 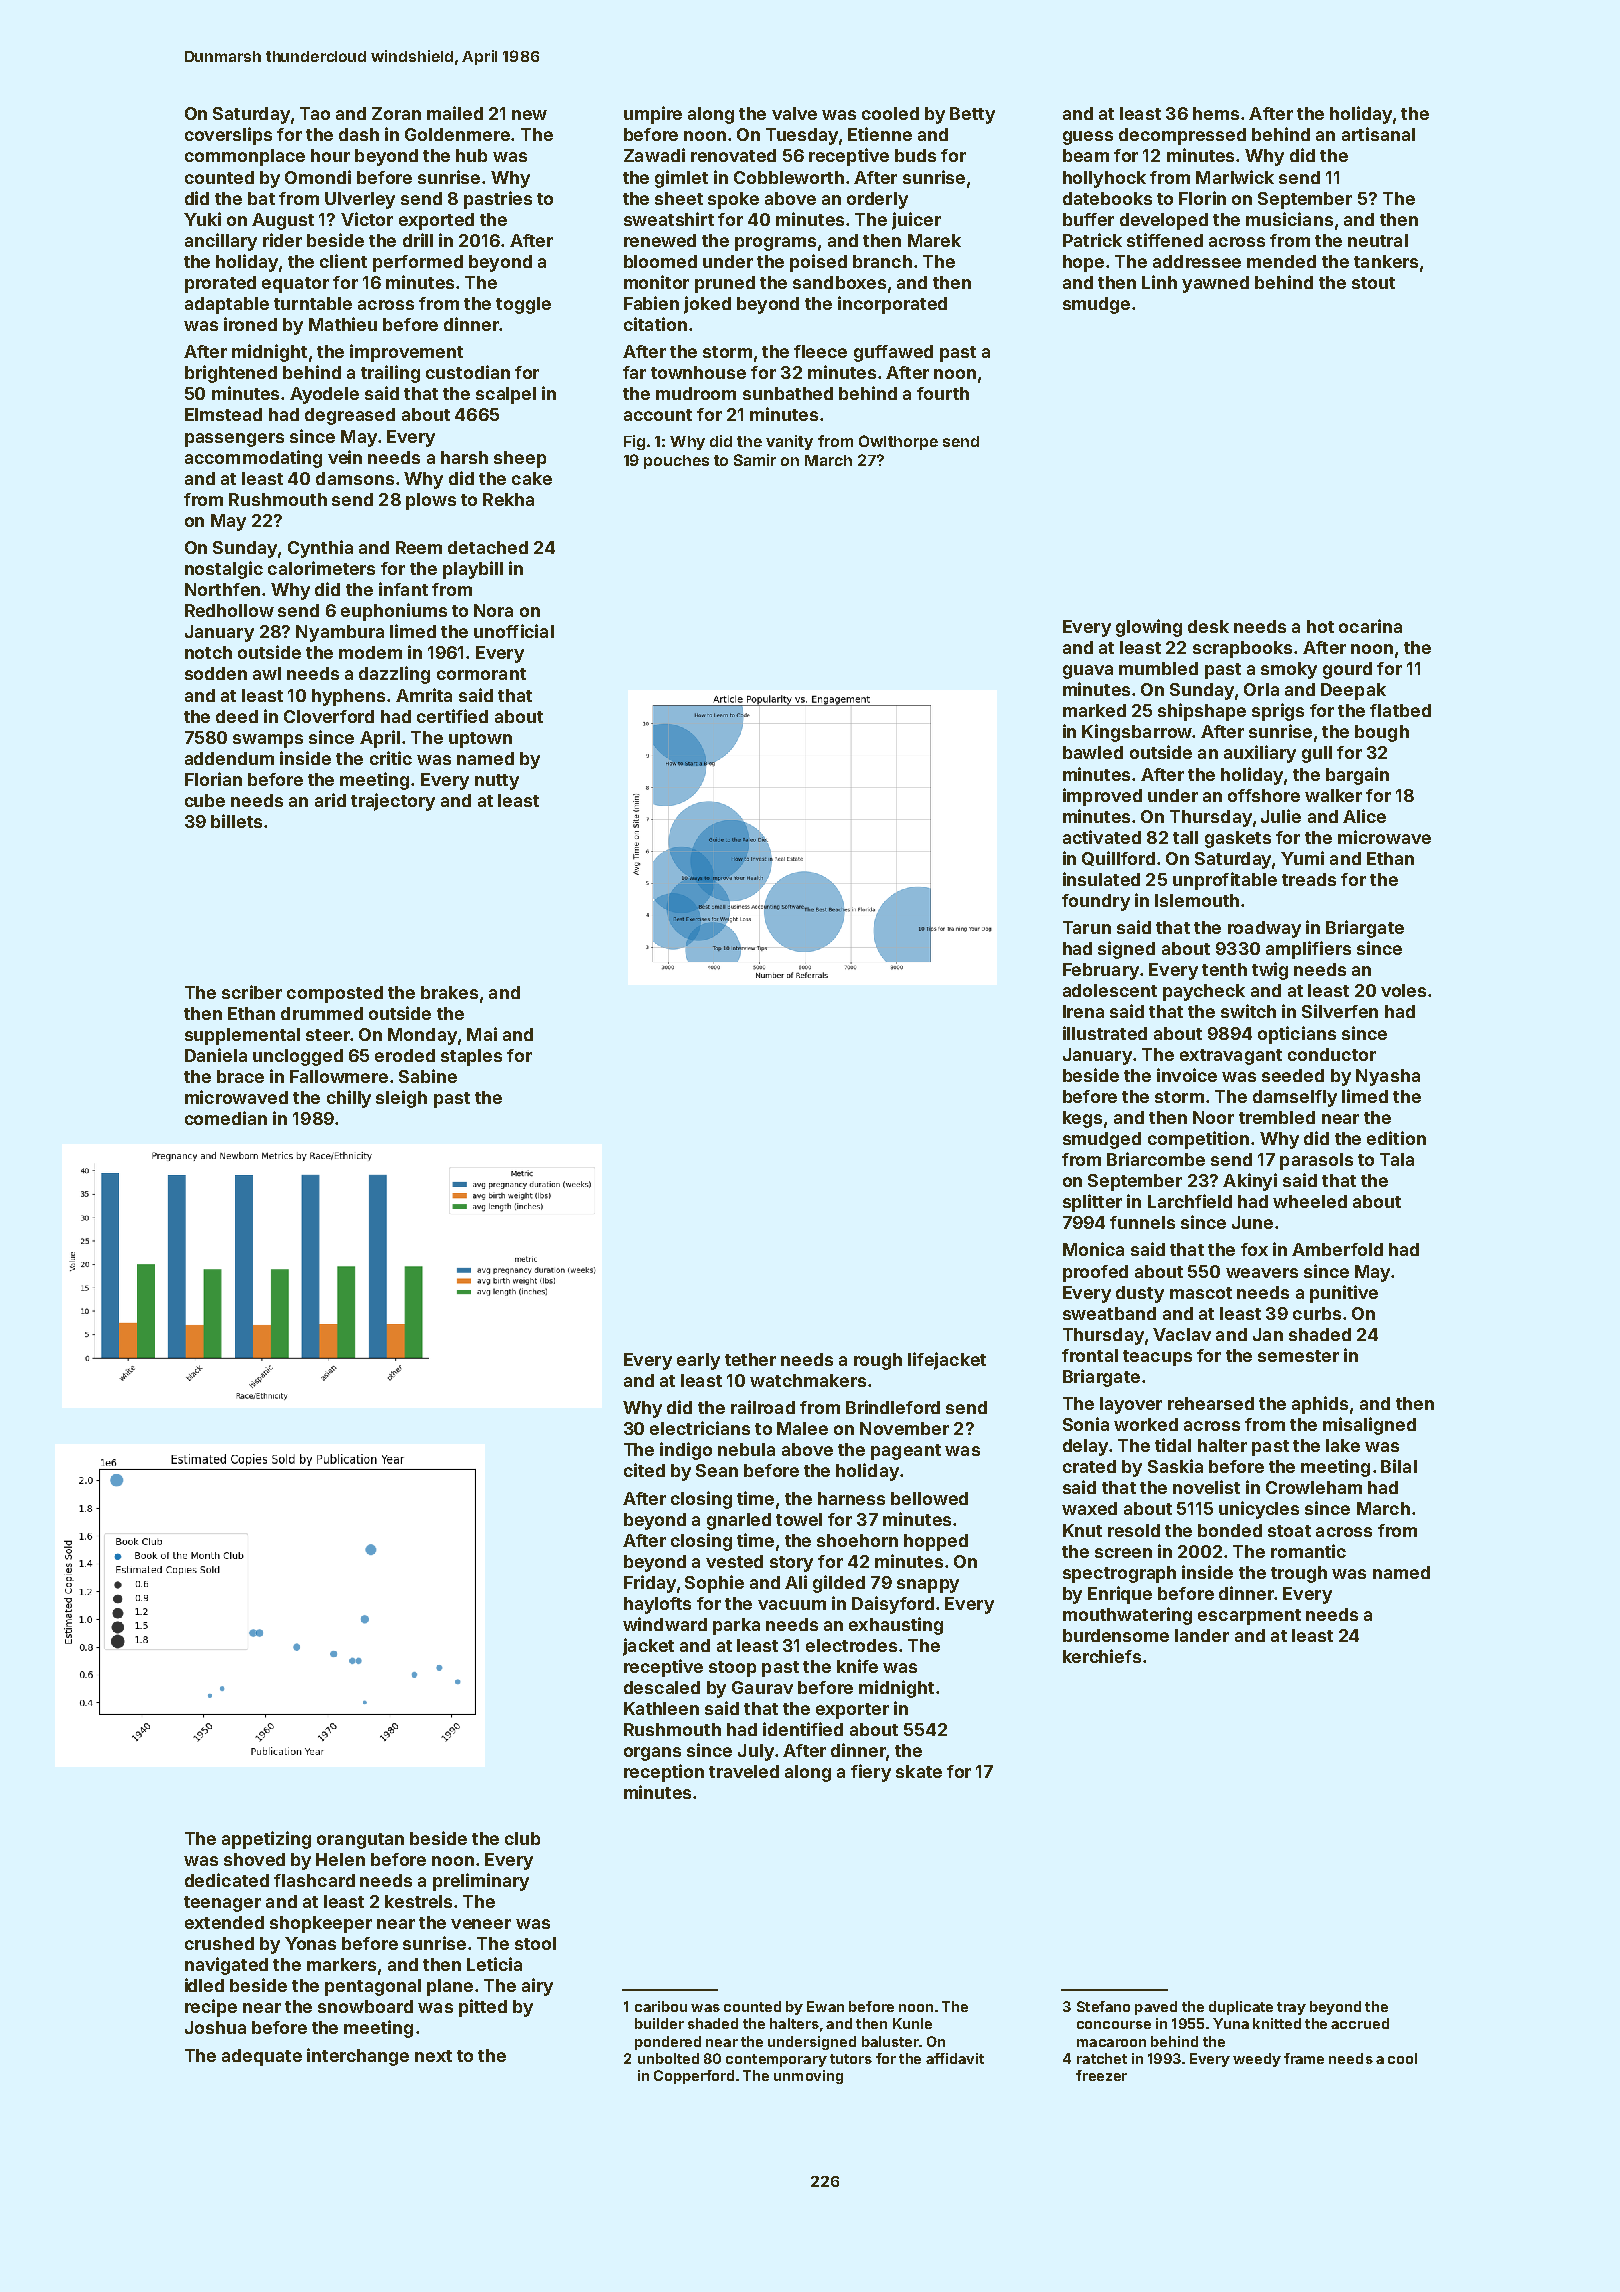 I want to click on kestrels, so click(x=418, y=1901).
